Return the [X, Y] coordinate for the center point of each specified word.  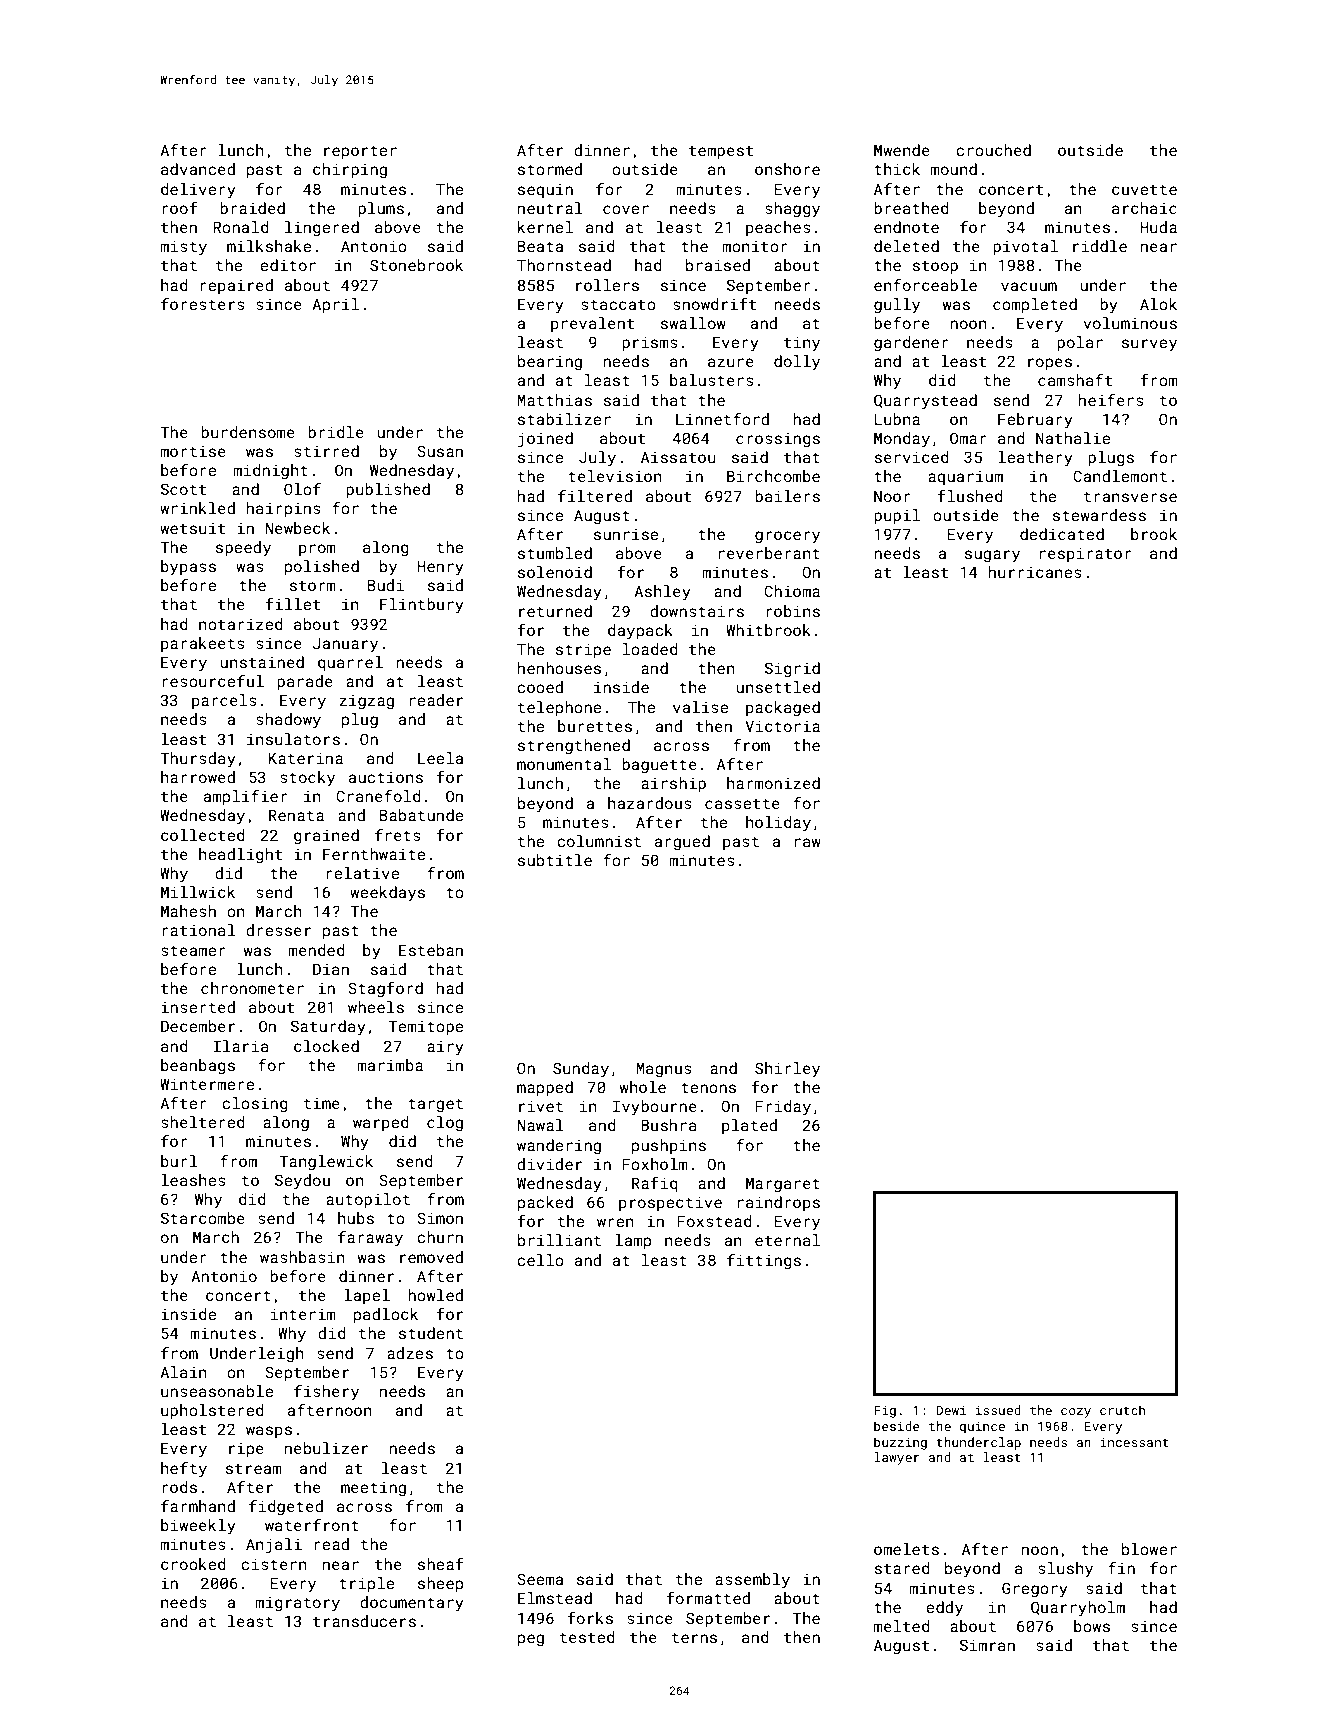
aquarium [965, 477]
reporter [360, 152]
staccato [618, 304]
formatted [708, 1598]
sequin [545, 190]
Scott [183, 489]
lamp [633, 1241]
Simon [440, 1218]
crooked [193, 1564]
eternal [787, 1240]
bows [1092, 1626]
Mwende [902, 150]
